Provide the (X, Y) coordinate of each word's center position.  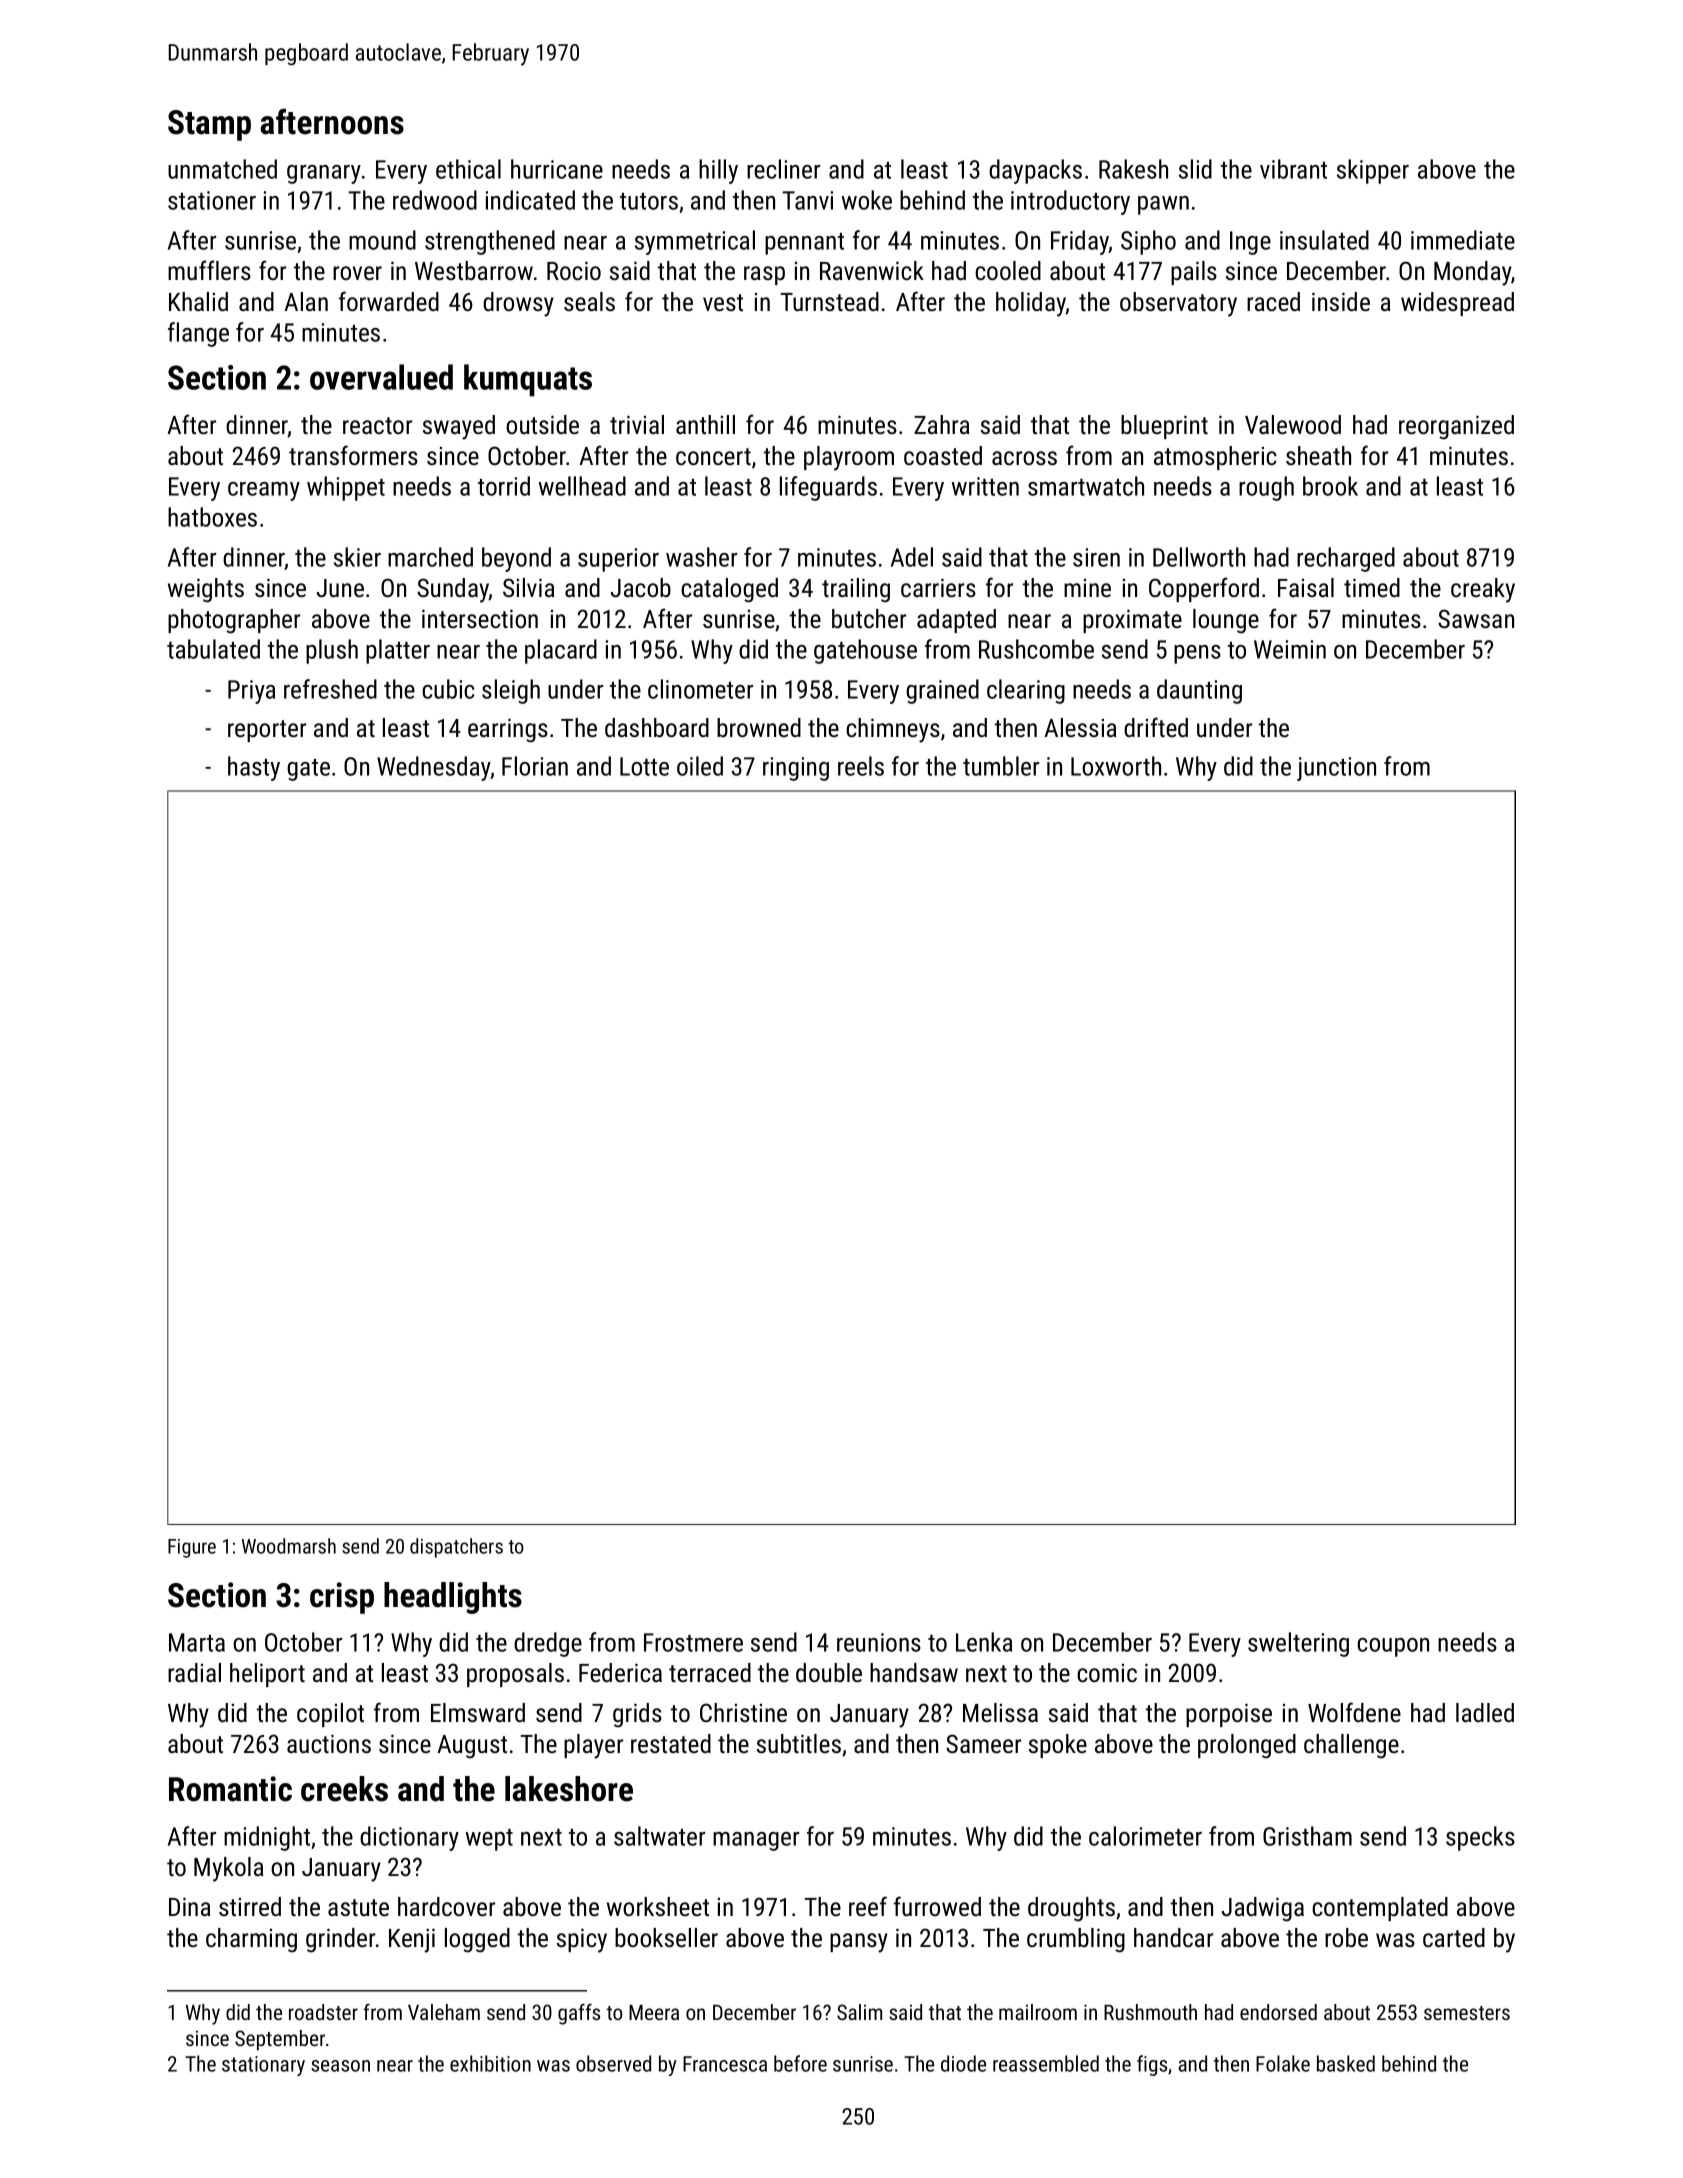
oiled (700, 766)
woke (867, 200)
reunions (879, 1642)
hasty (254, 768)
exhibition (490, 2063)
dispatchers (456, 1548)
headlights (453, 1598)
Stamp (209, 125)
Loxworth (1116, 766)
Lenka (984, 1642)
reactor (377, 425)
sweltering (1298, 1644)
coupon (1393, 1647)
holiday (1031, 304)
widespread (1457, 304)
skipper (1373, 171)
